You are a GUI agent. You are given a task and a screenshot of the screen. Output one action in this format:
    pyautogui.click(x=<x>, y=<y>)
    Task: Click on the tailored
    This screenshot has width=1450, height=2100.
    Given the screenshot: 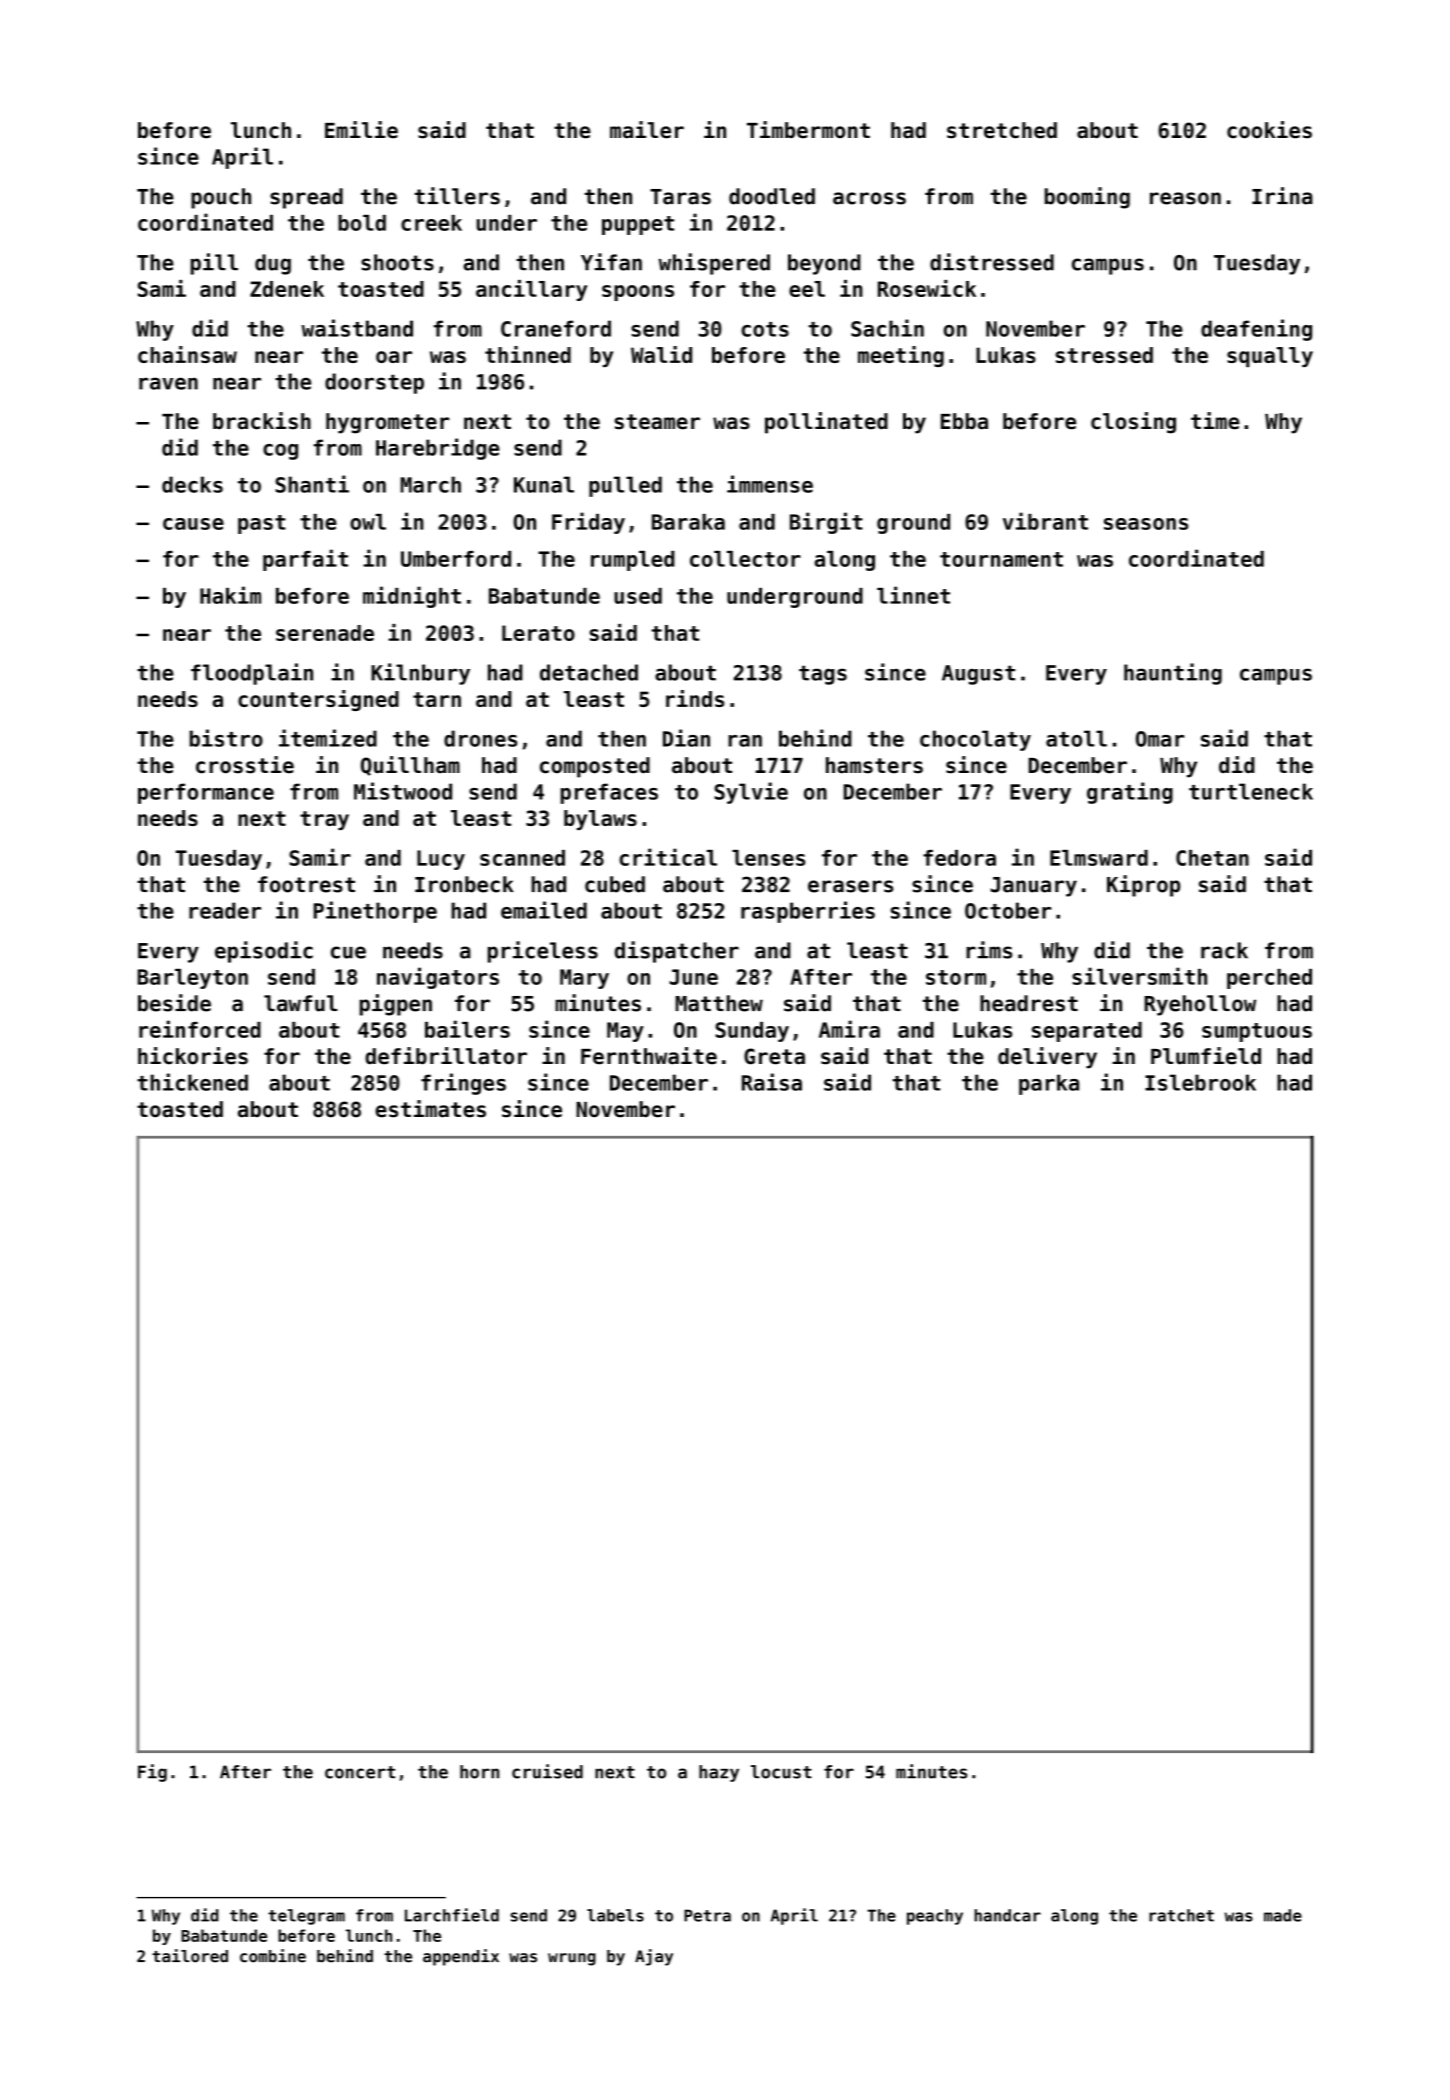 What is the action you would take?
    pyautogui.click(x=190, y=1956)
